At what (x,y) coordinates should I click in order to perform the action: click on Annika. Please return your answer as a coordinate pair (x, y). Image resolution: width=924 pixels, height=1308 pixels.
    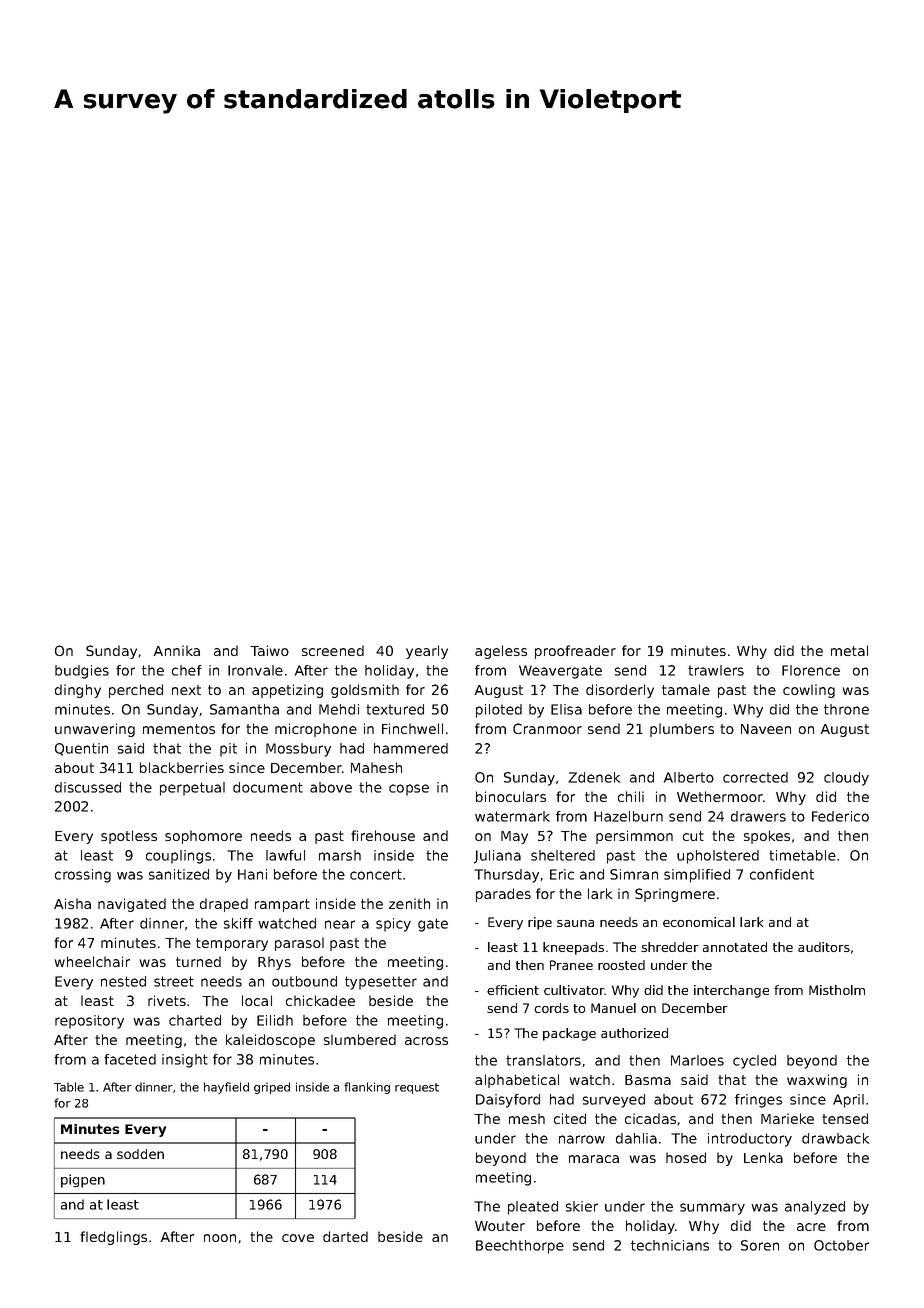
    Looking at the image, I should click on (176, 650).
